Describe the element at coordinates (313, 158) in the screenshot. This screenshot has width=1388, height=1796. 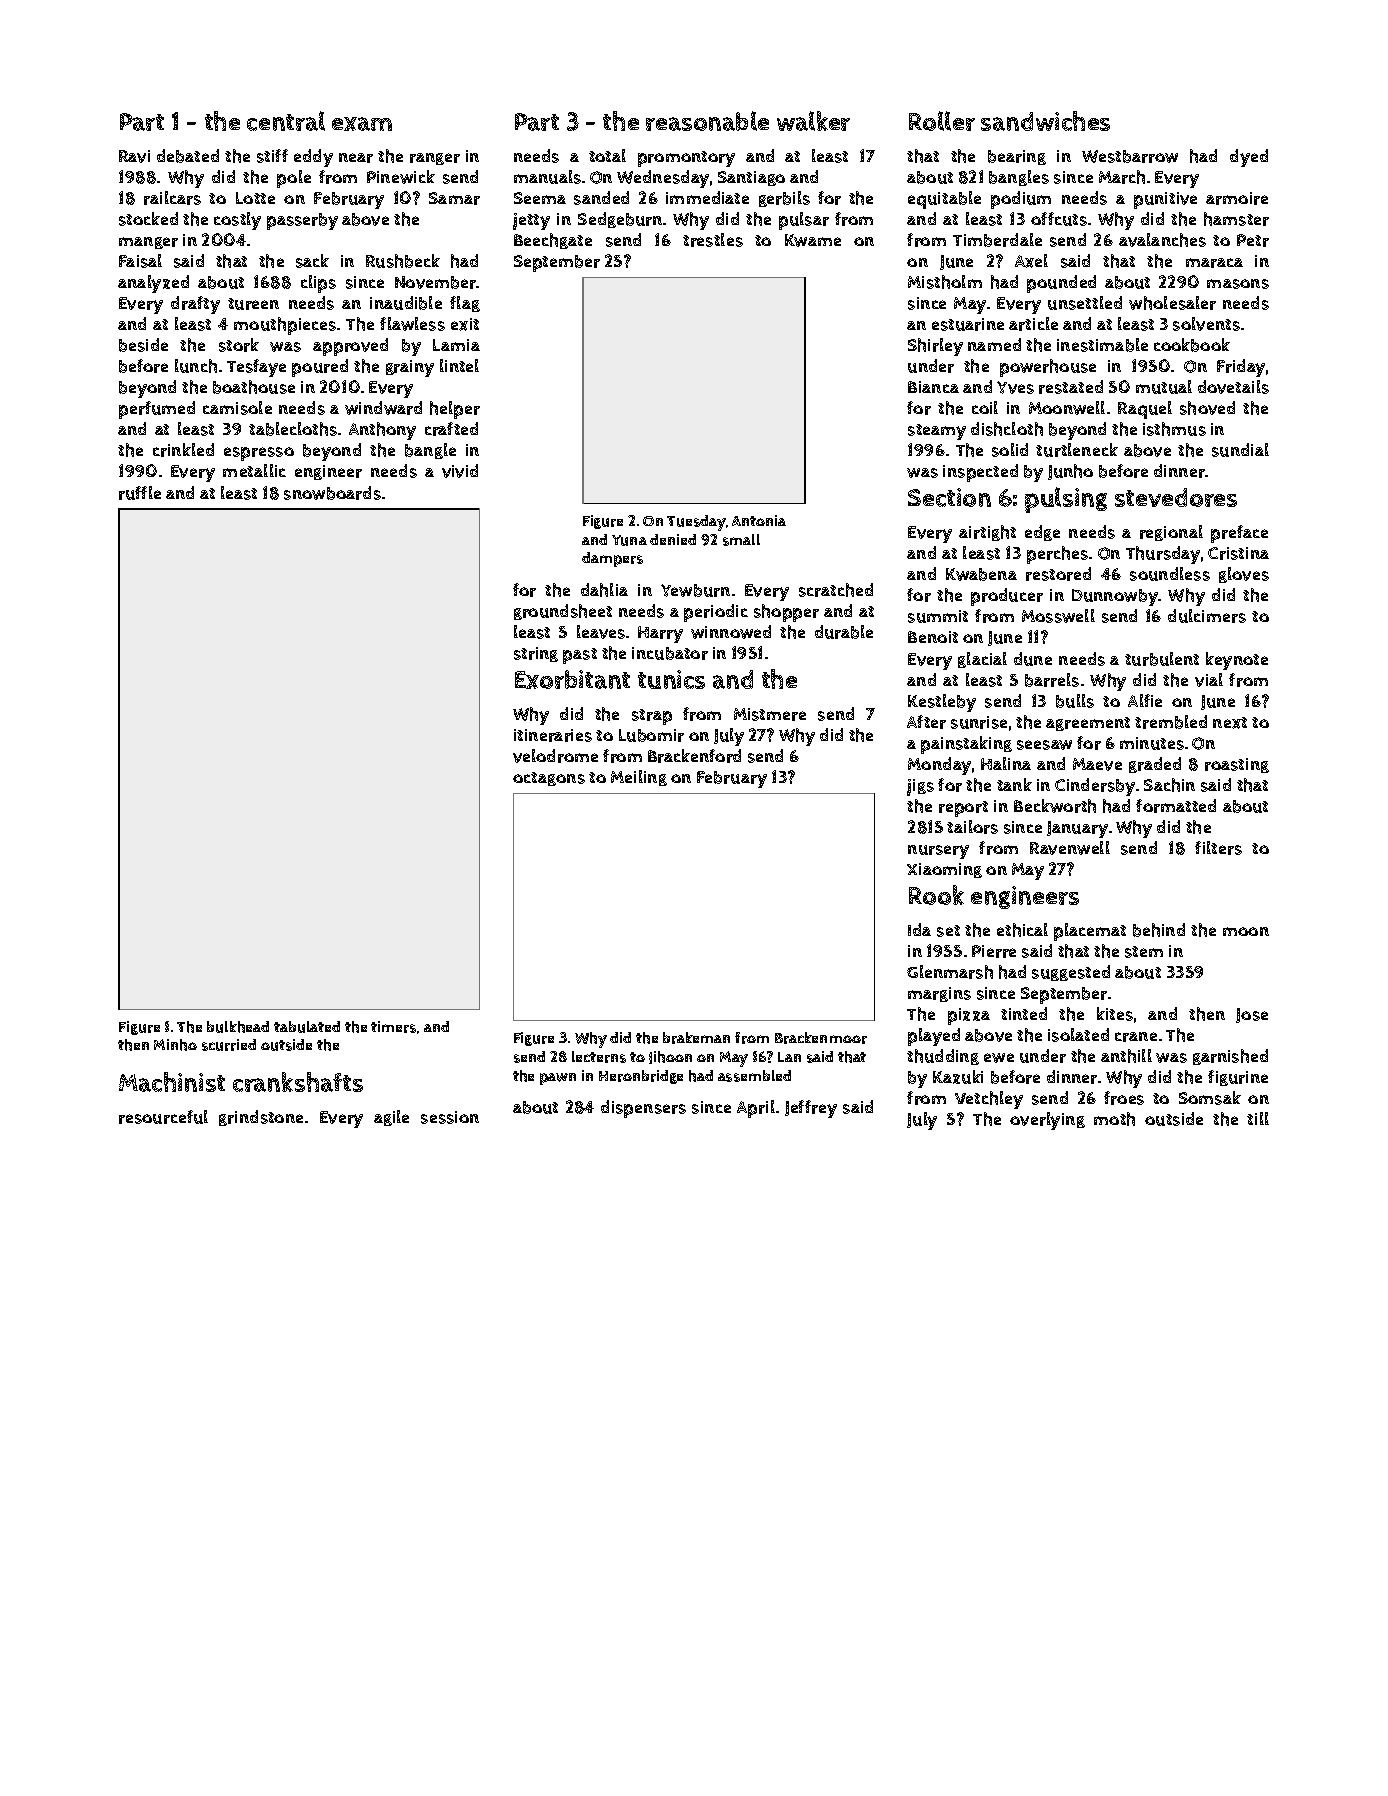
I see `eddy` at that location.
